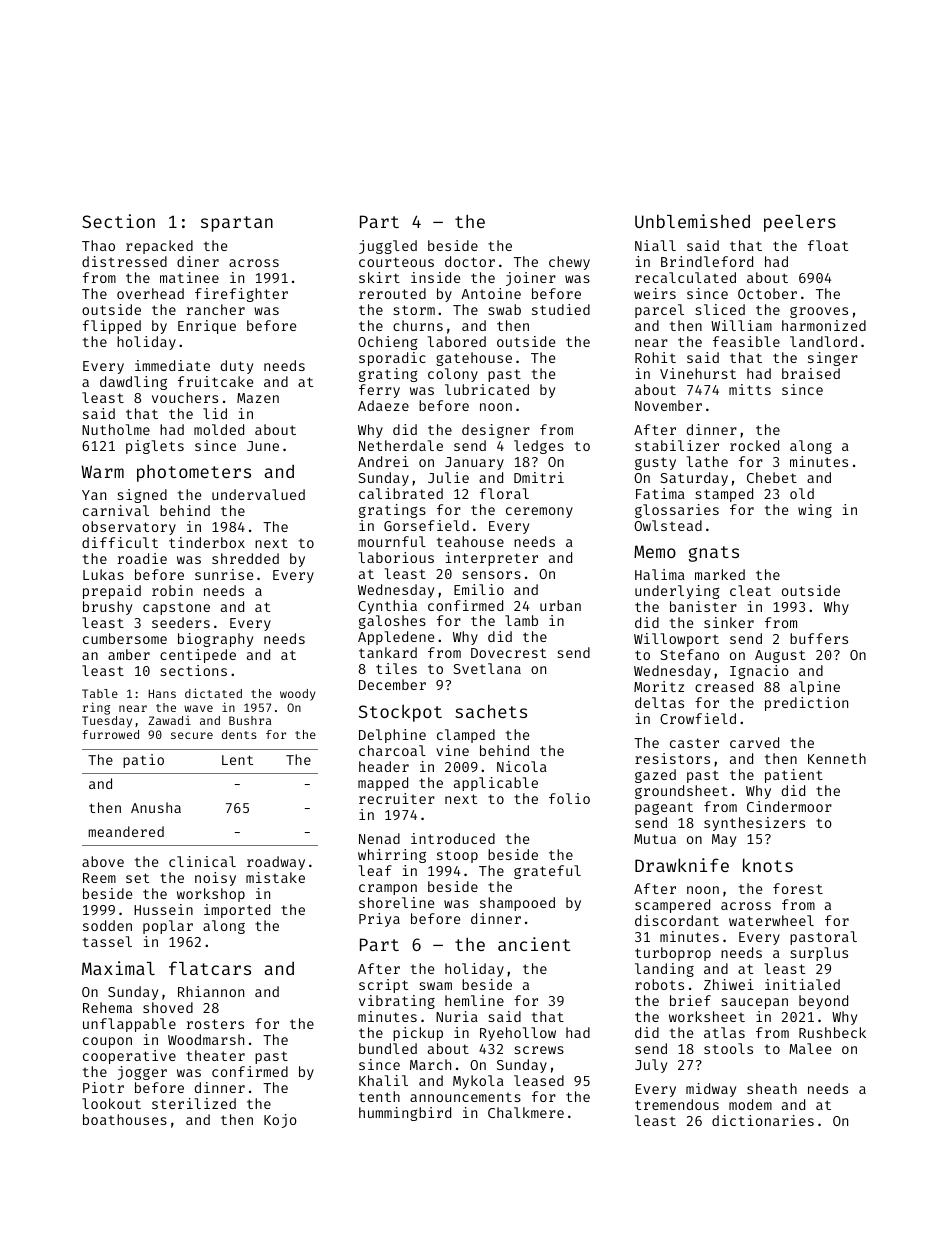 The height and width of the screenshot is (1233, 952). Describe the element at coordinates (800, 223) in the screenshot. I see `peelers` at that location.
